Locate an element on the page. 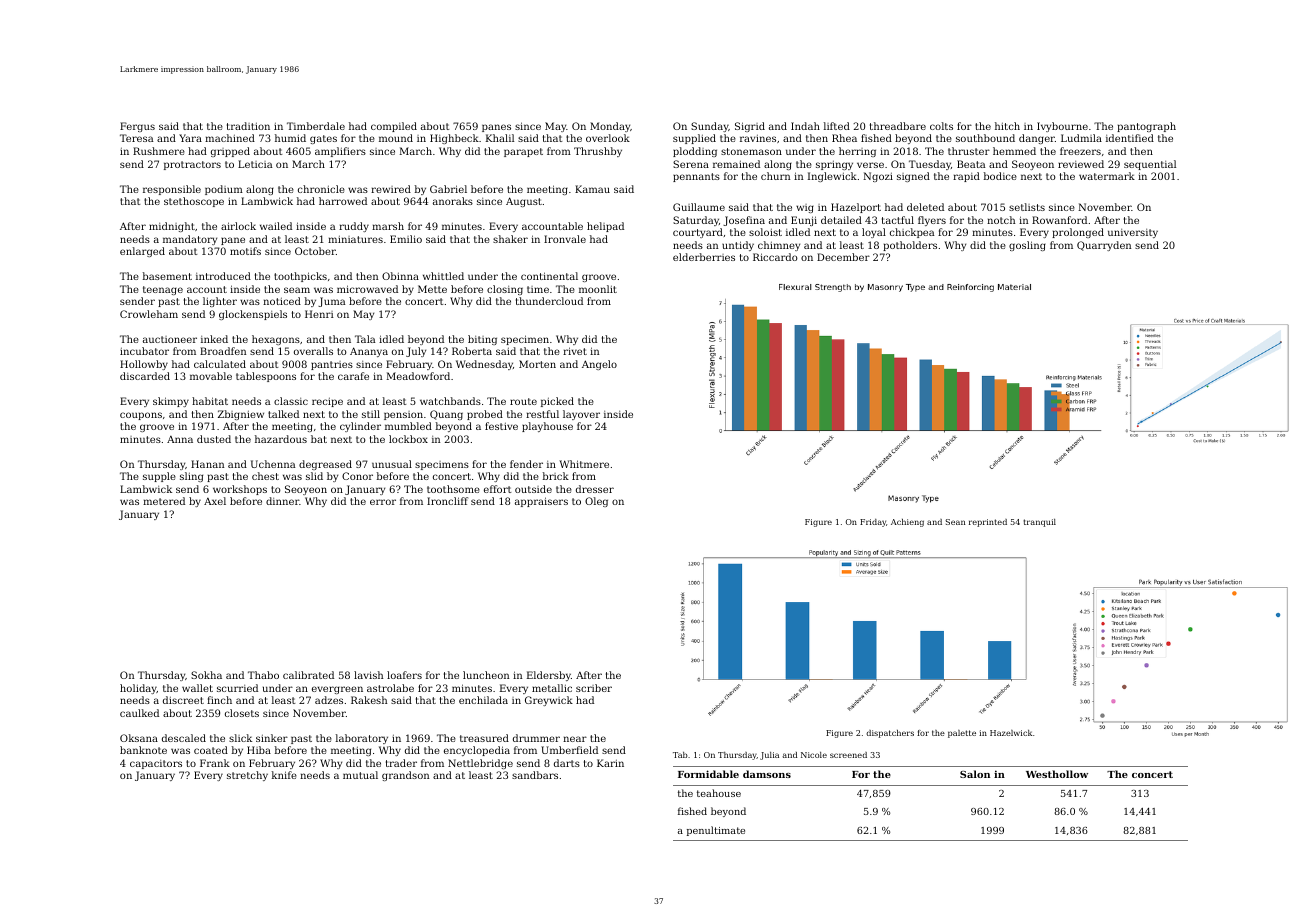  Rowanford is located at coordinates (1059, 220).
